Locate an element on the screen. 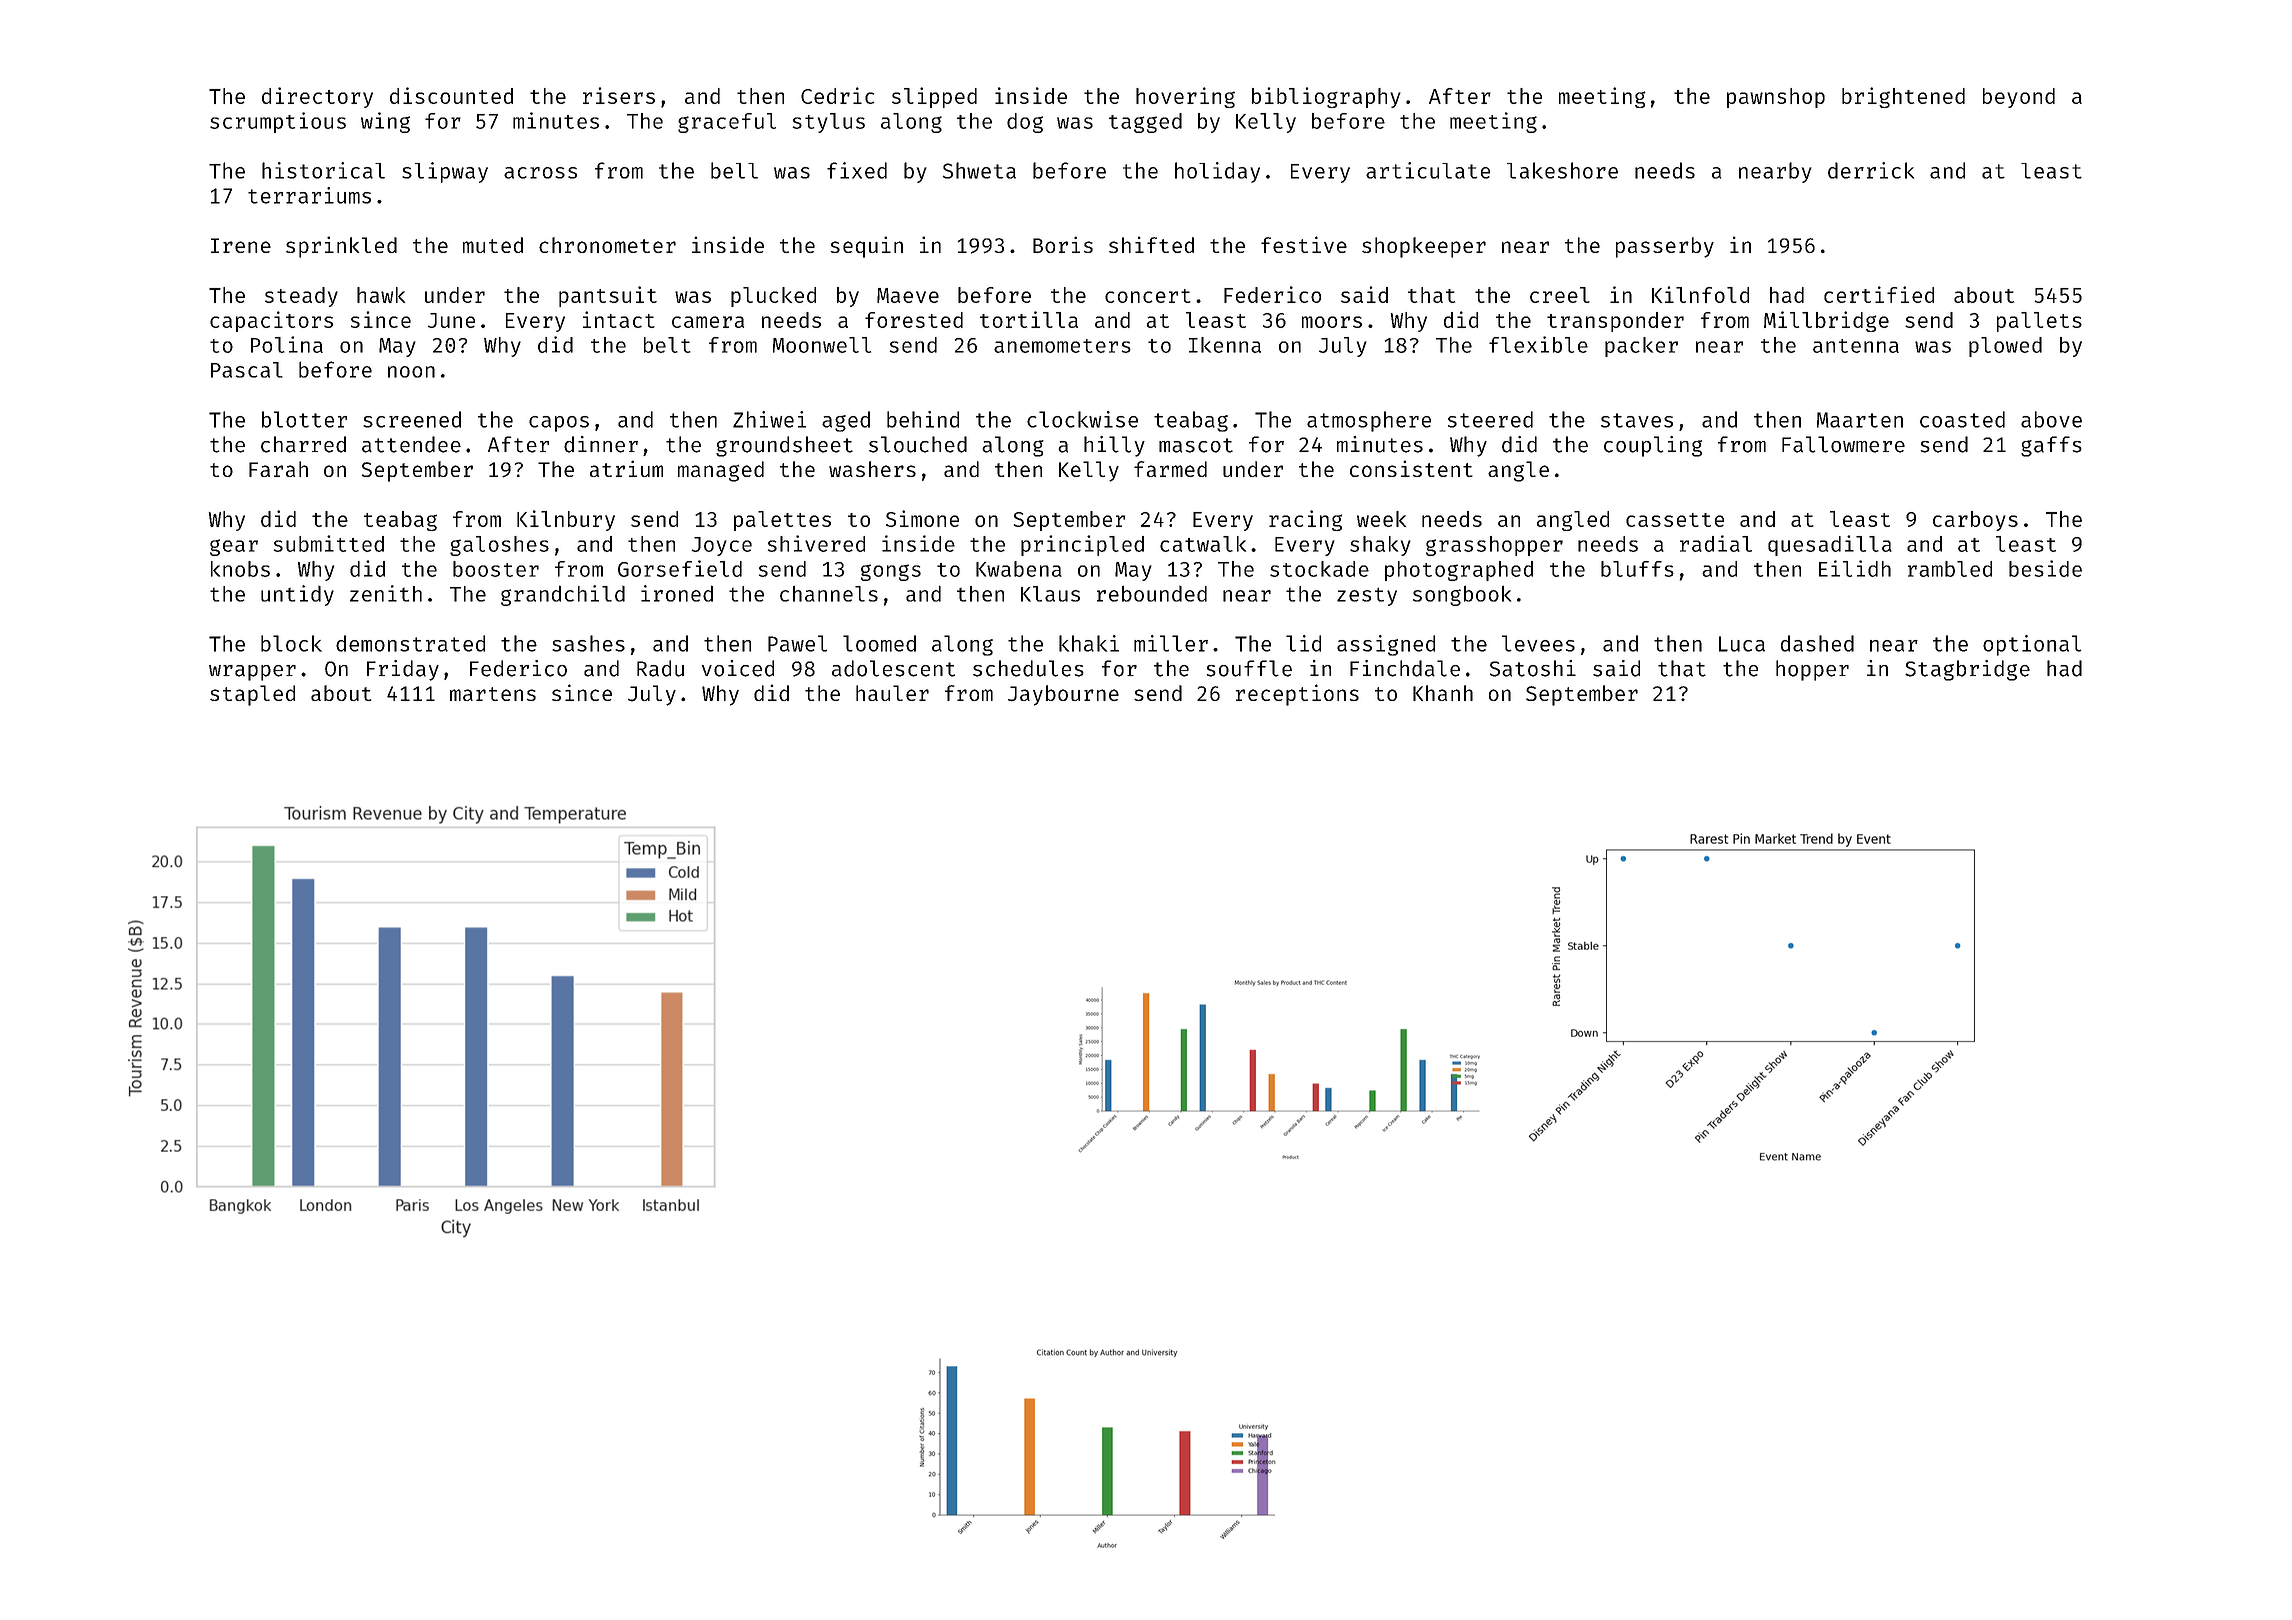 The width and height of the screenshot is (2292, 1620). pallets is located at coordinates (2039, 322).
